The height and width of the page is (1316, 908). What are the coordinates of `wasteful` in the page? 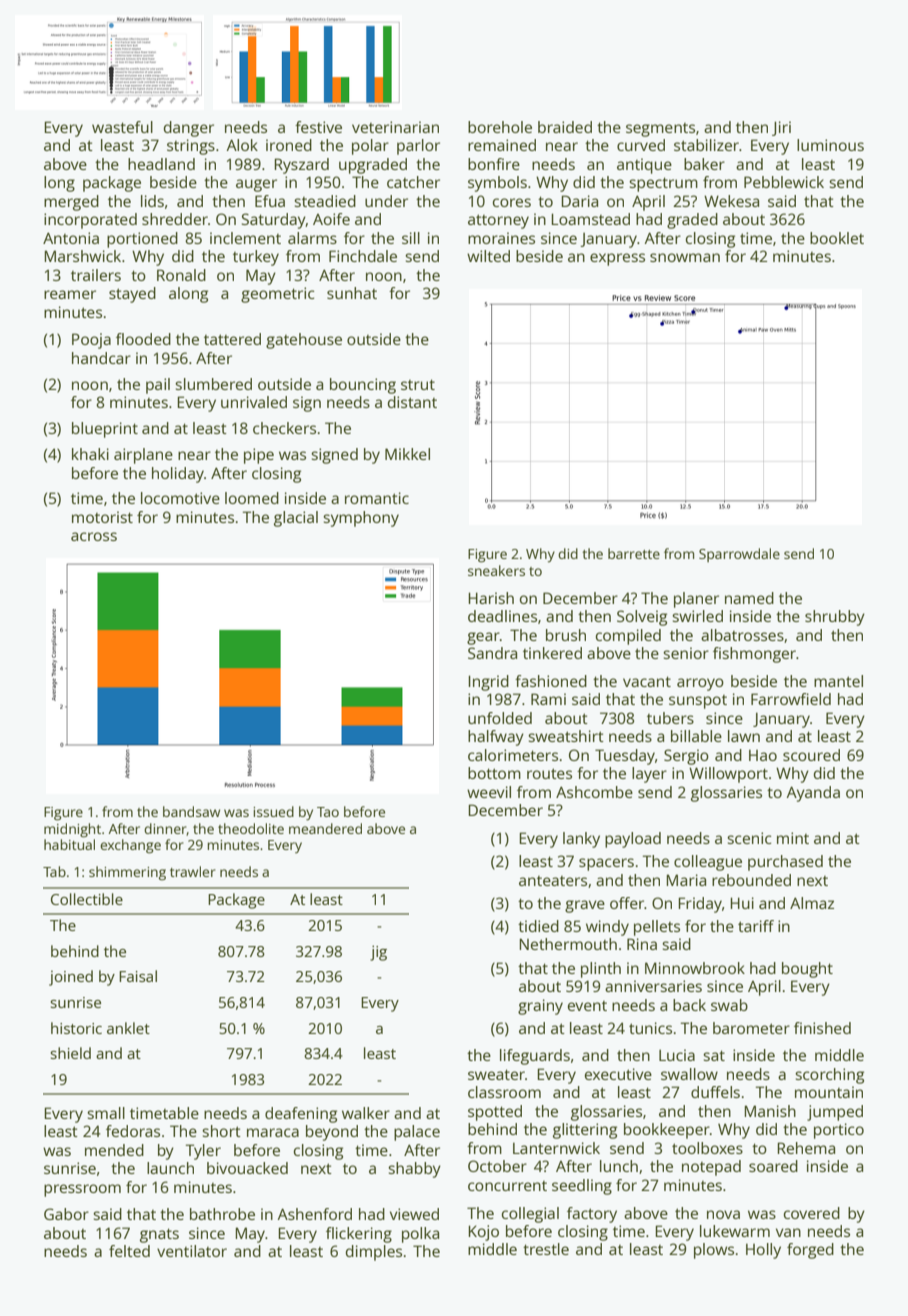 It's located at (122, 127).
